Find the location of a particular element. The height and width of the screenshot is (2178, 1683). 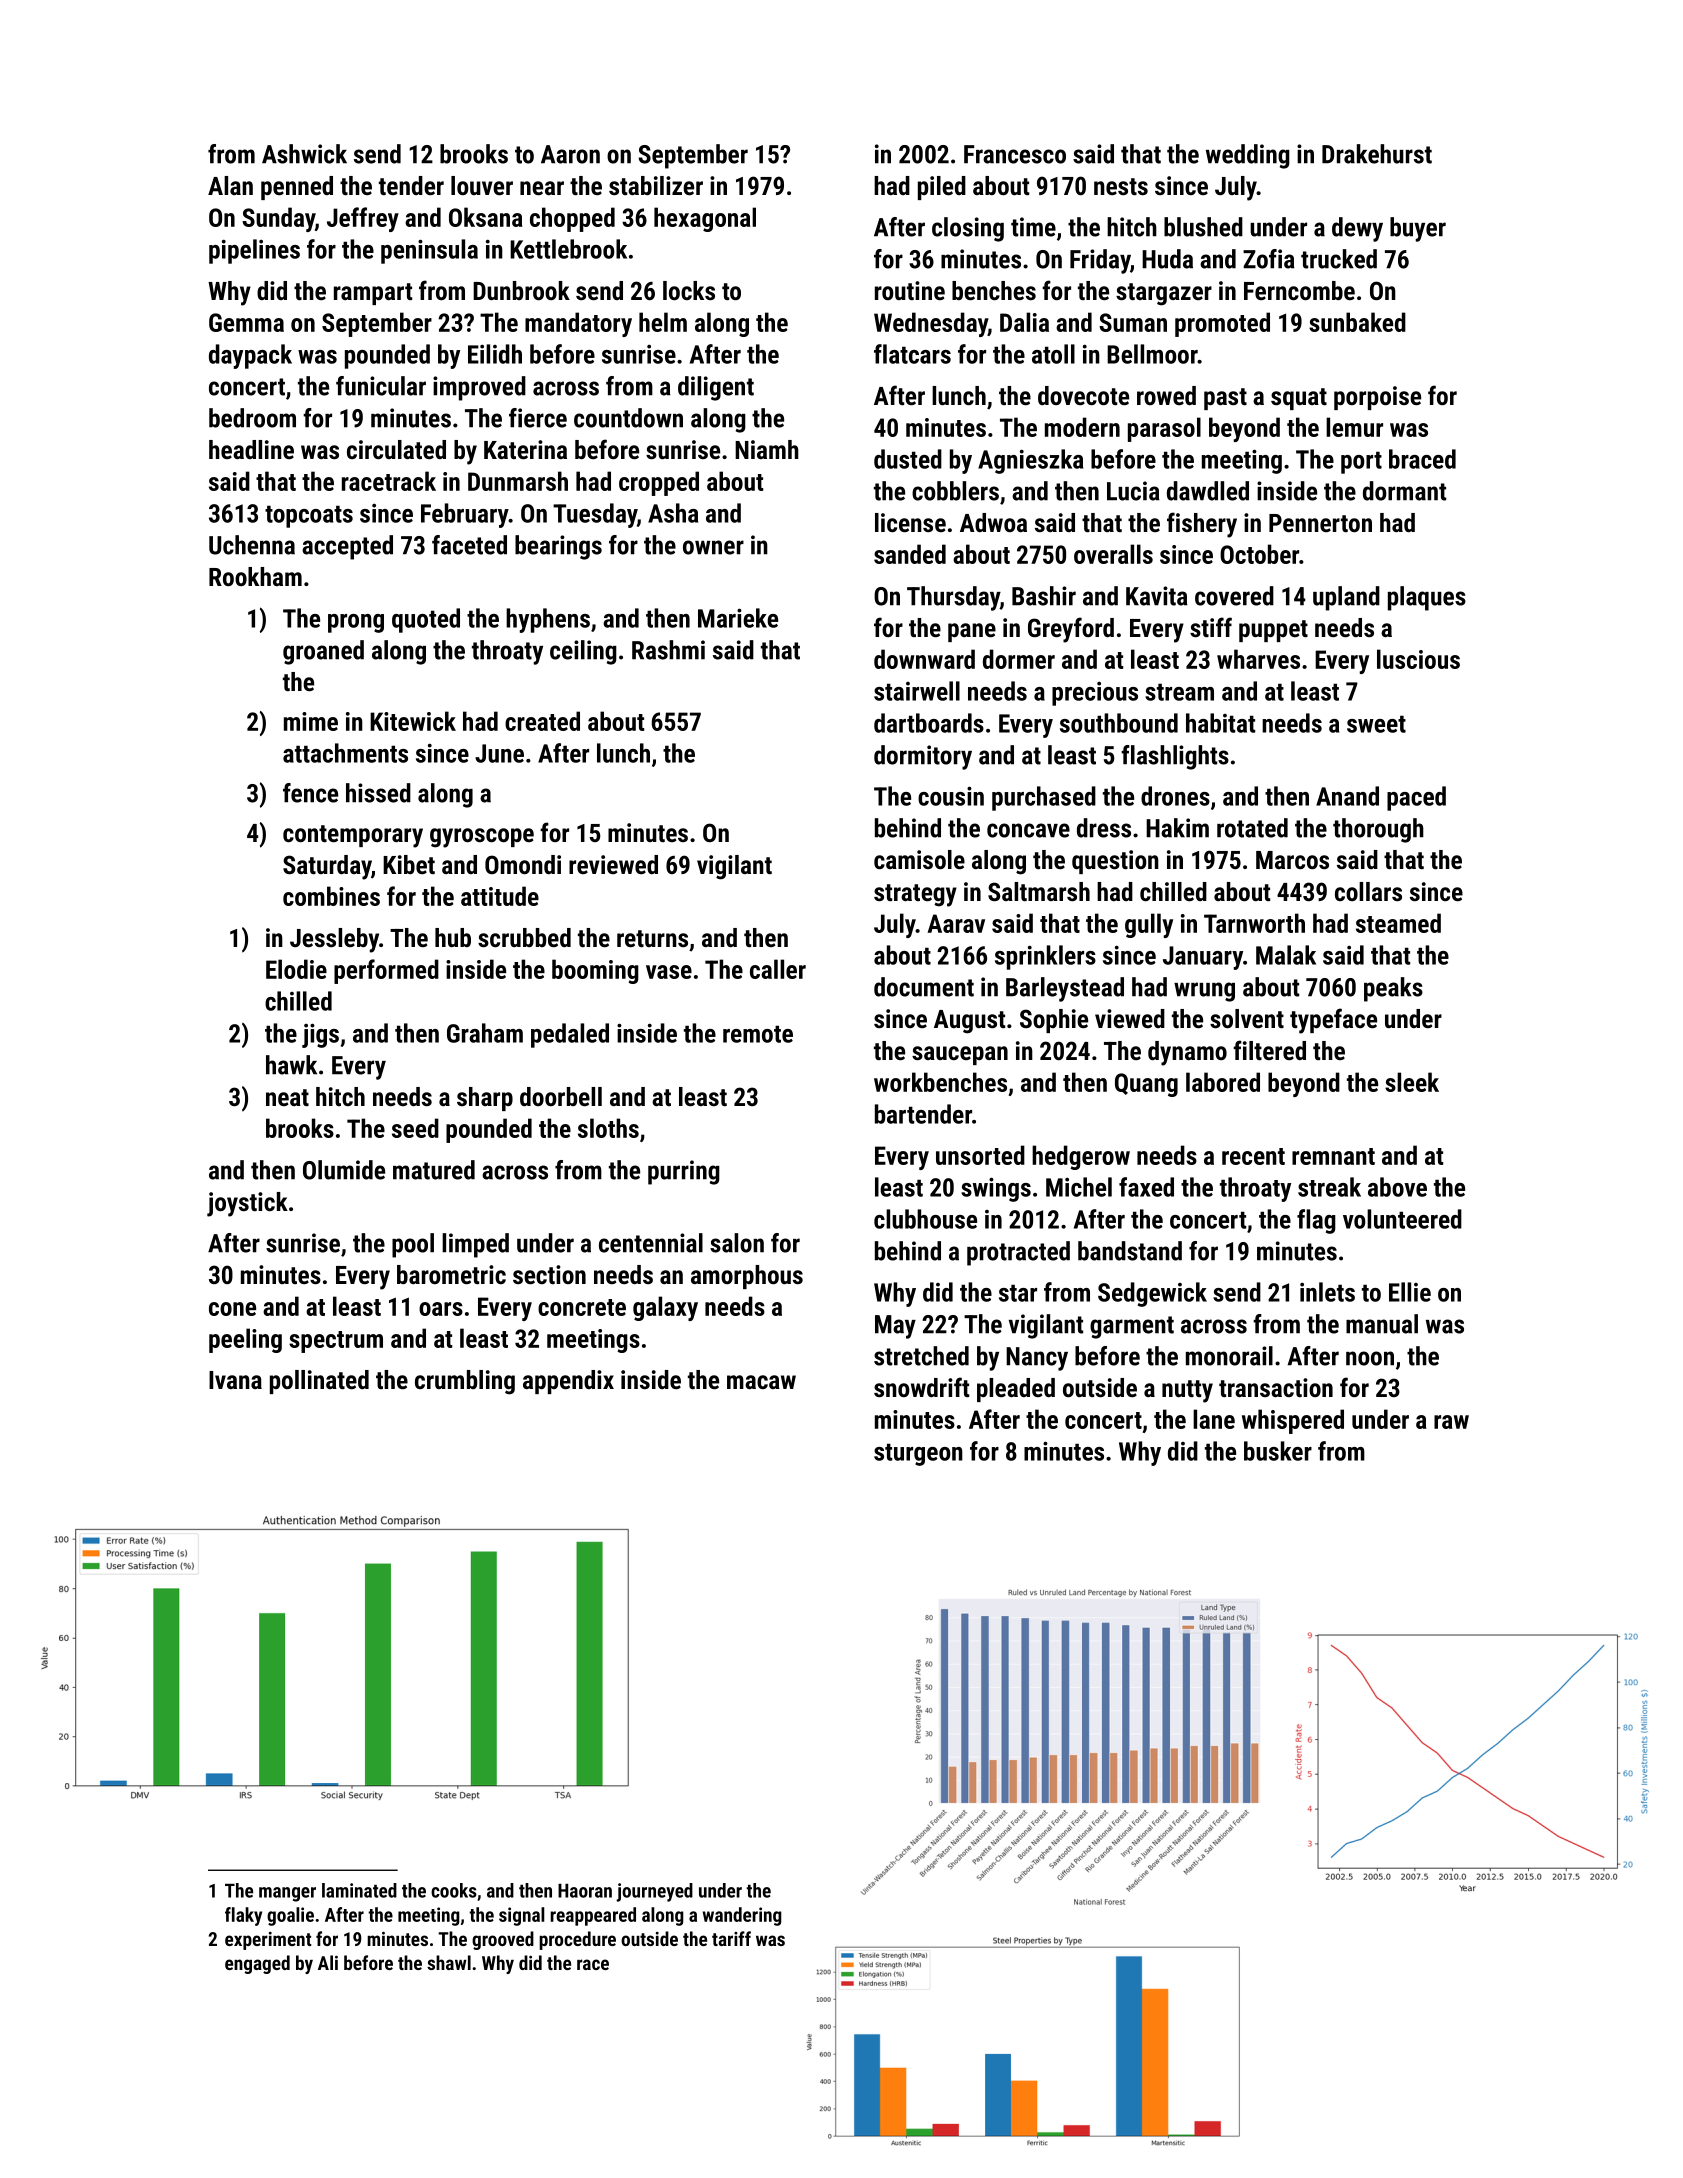

Oksana is located at coordinates (486, 217).
